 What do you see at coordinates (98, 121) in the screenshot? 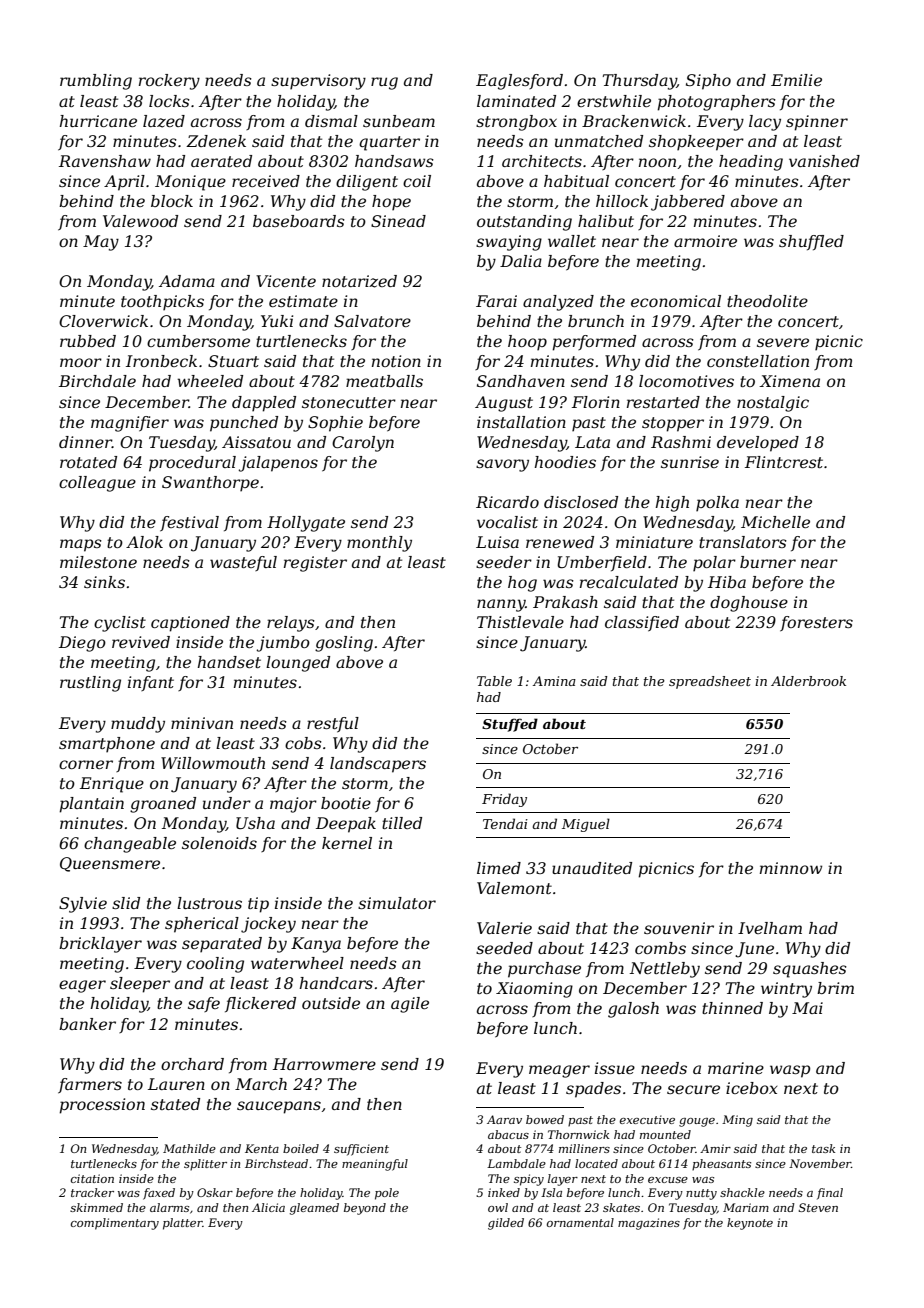
I see `hurricane` at bounding box center [98, 121].
